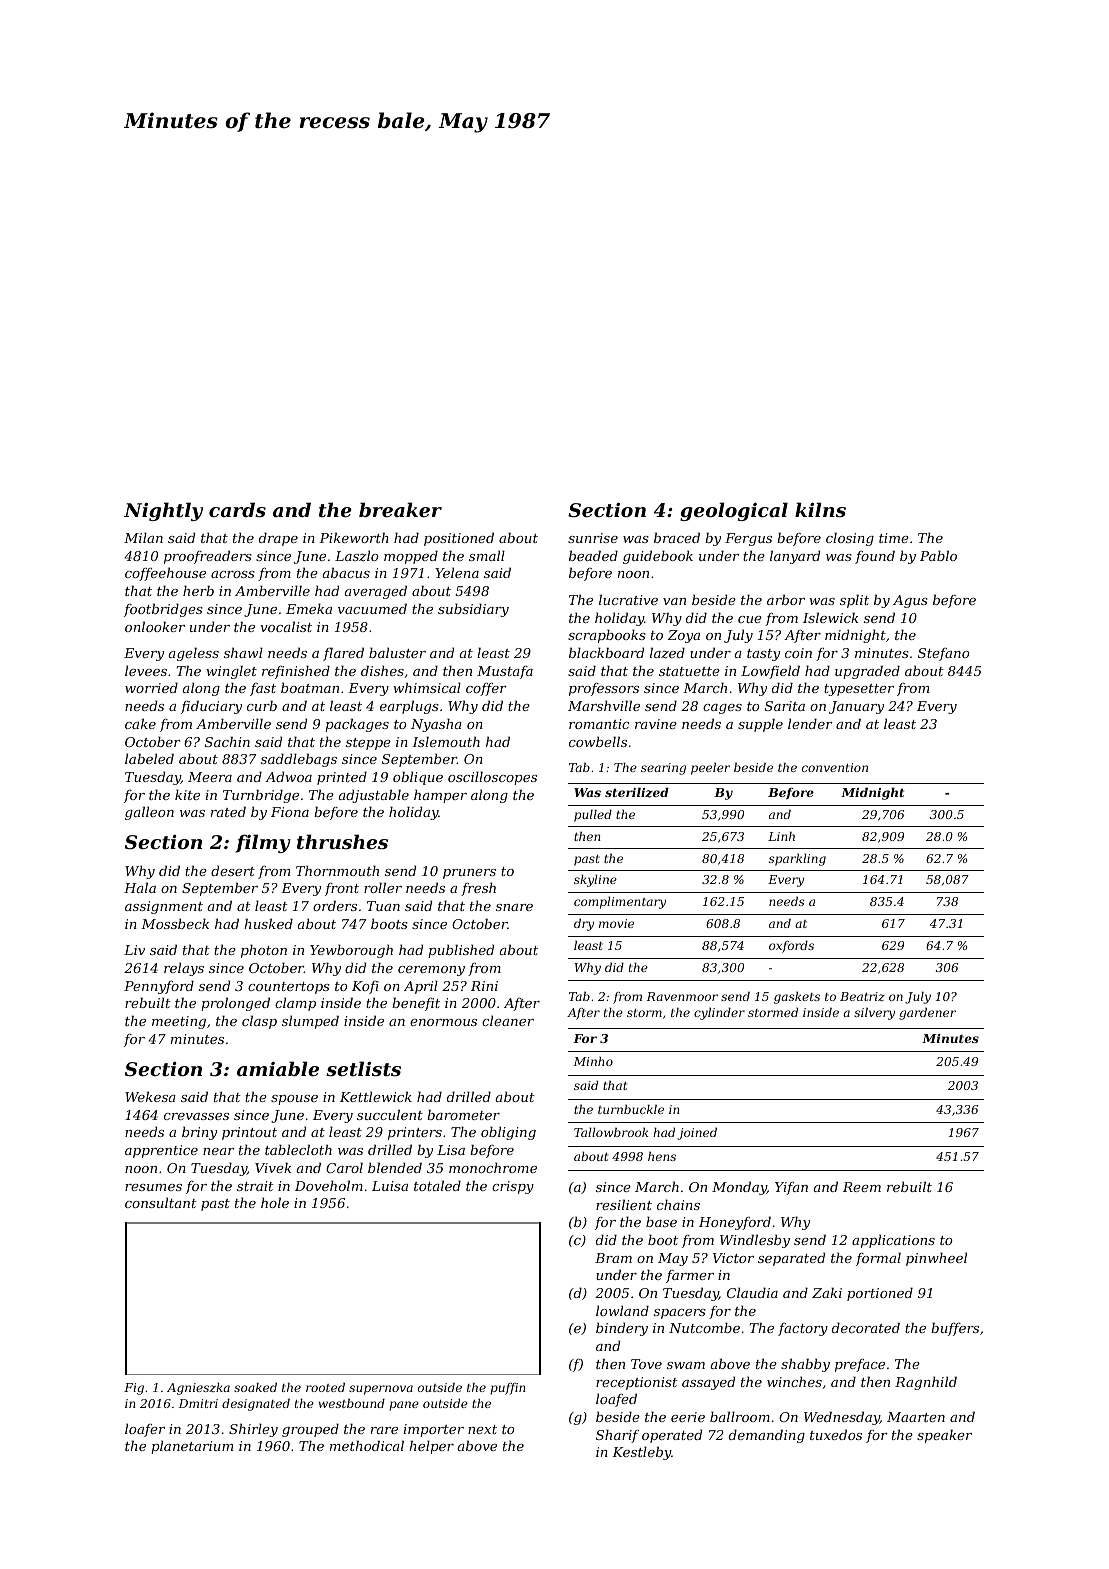  Describe the element at coordinates (641, 1453) in the screenshot. I see `Kestleby` at that location.
